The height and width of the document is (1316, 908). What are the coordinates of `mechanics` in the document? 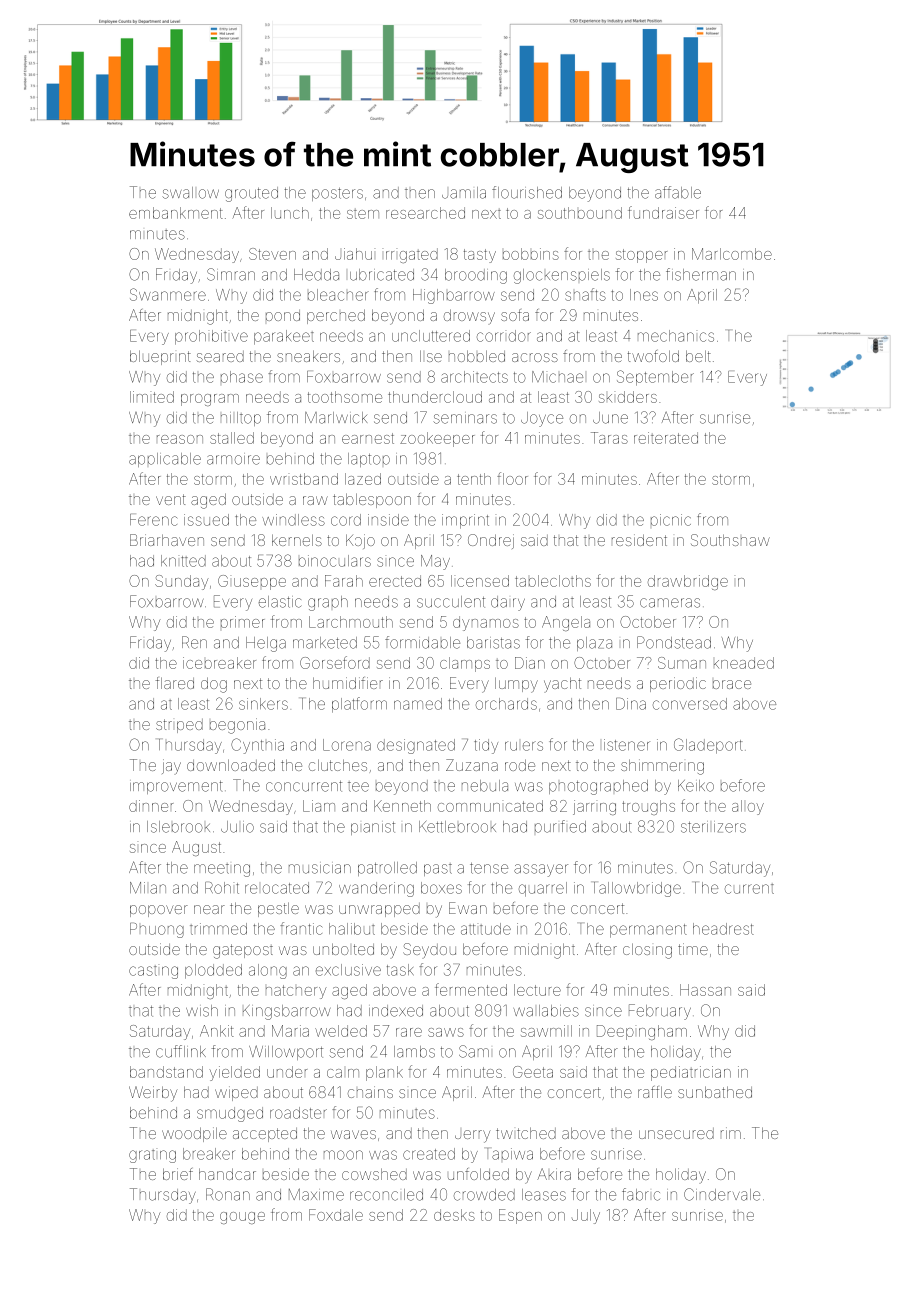 It's located at (676, 336).
